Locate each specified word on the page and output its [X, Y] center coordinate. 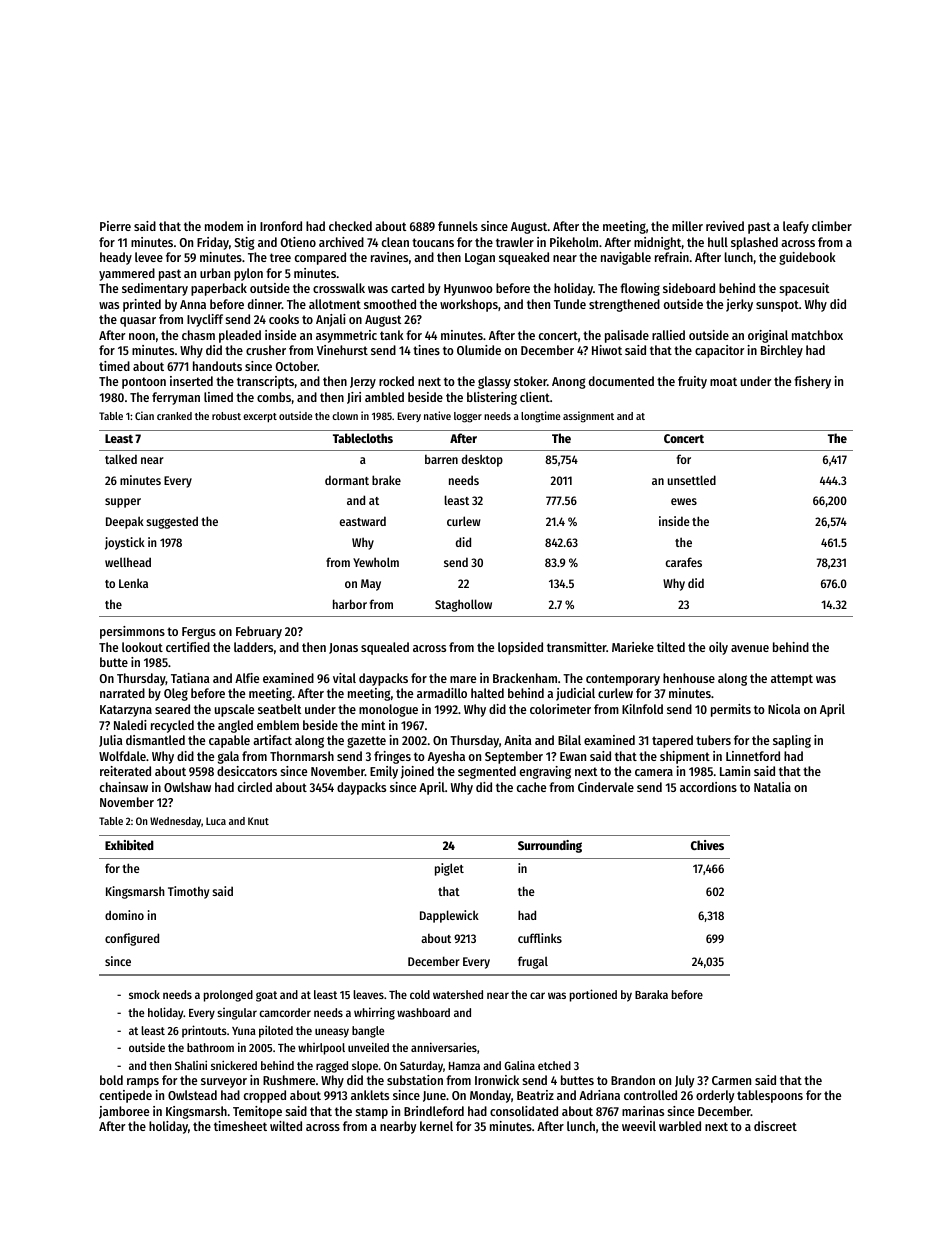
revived [725, 226]
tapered [672, 741]
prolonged [228, 996]
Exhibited [129, 845]
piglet [449, 869]
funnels [458, 226]
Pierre [115, 226]
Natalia [772, 787]
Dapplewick [449, 916]
